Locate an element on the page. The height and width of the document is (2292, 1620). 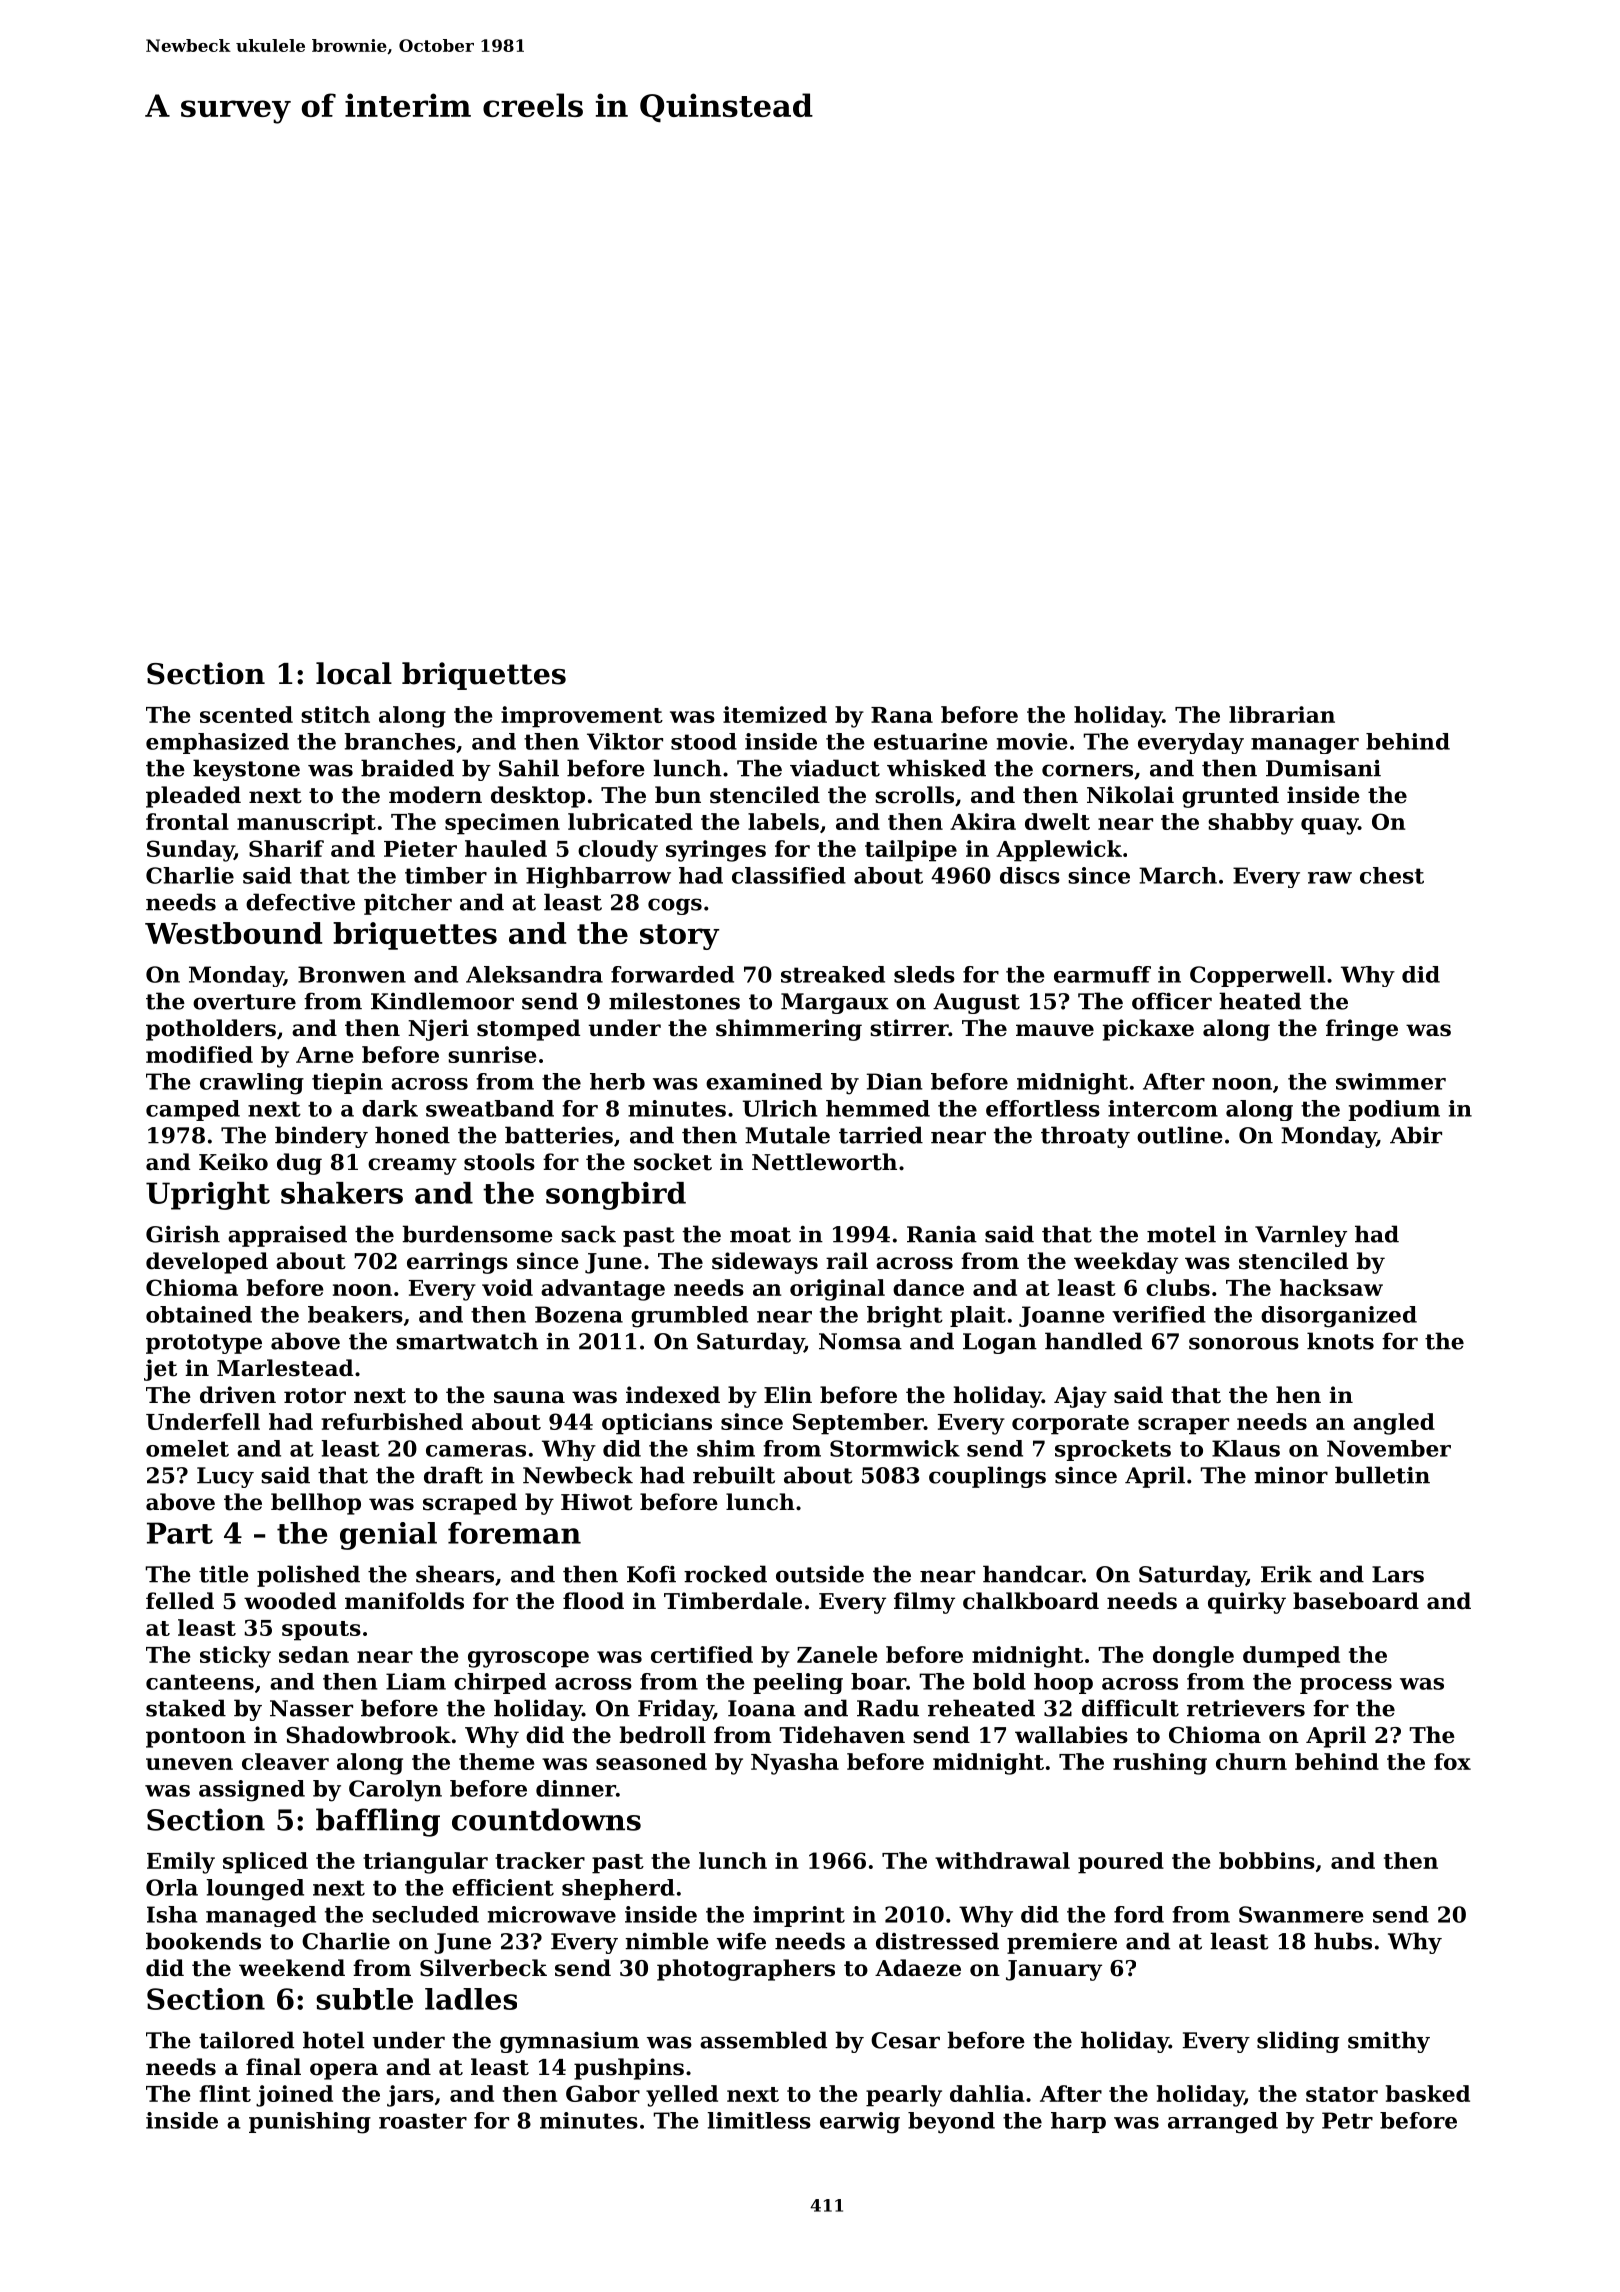
Sharif is located at coordinates (286, 848).
